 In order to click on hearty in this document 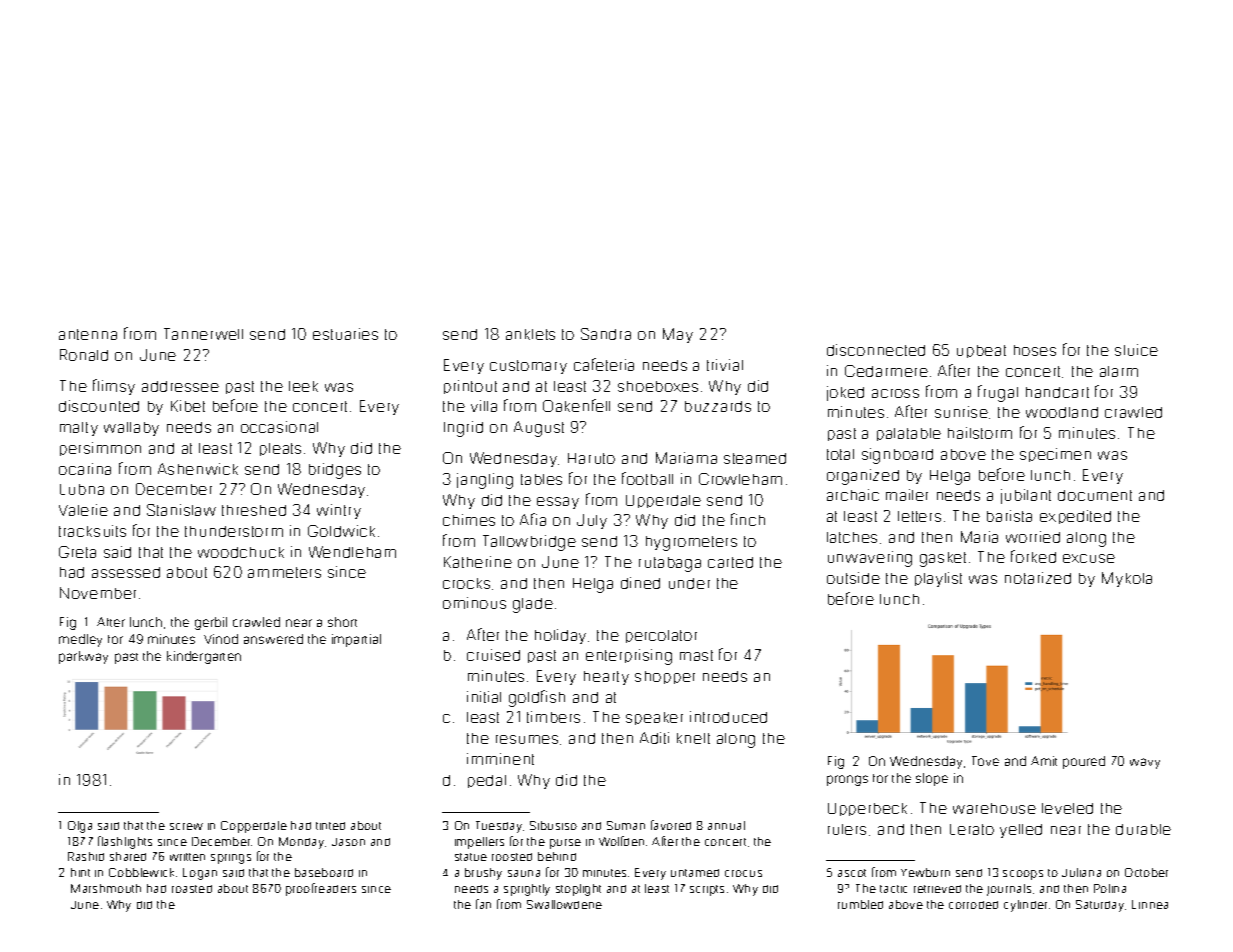, I will do `click(606, 678)`.
